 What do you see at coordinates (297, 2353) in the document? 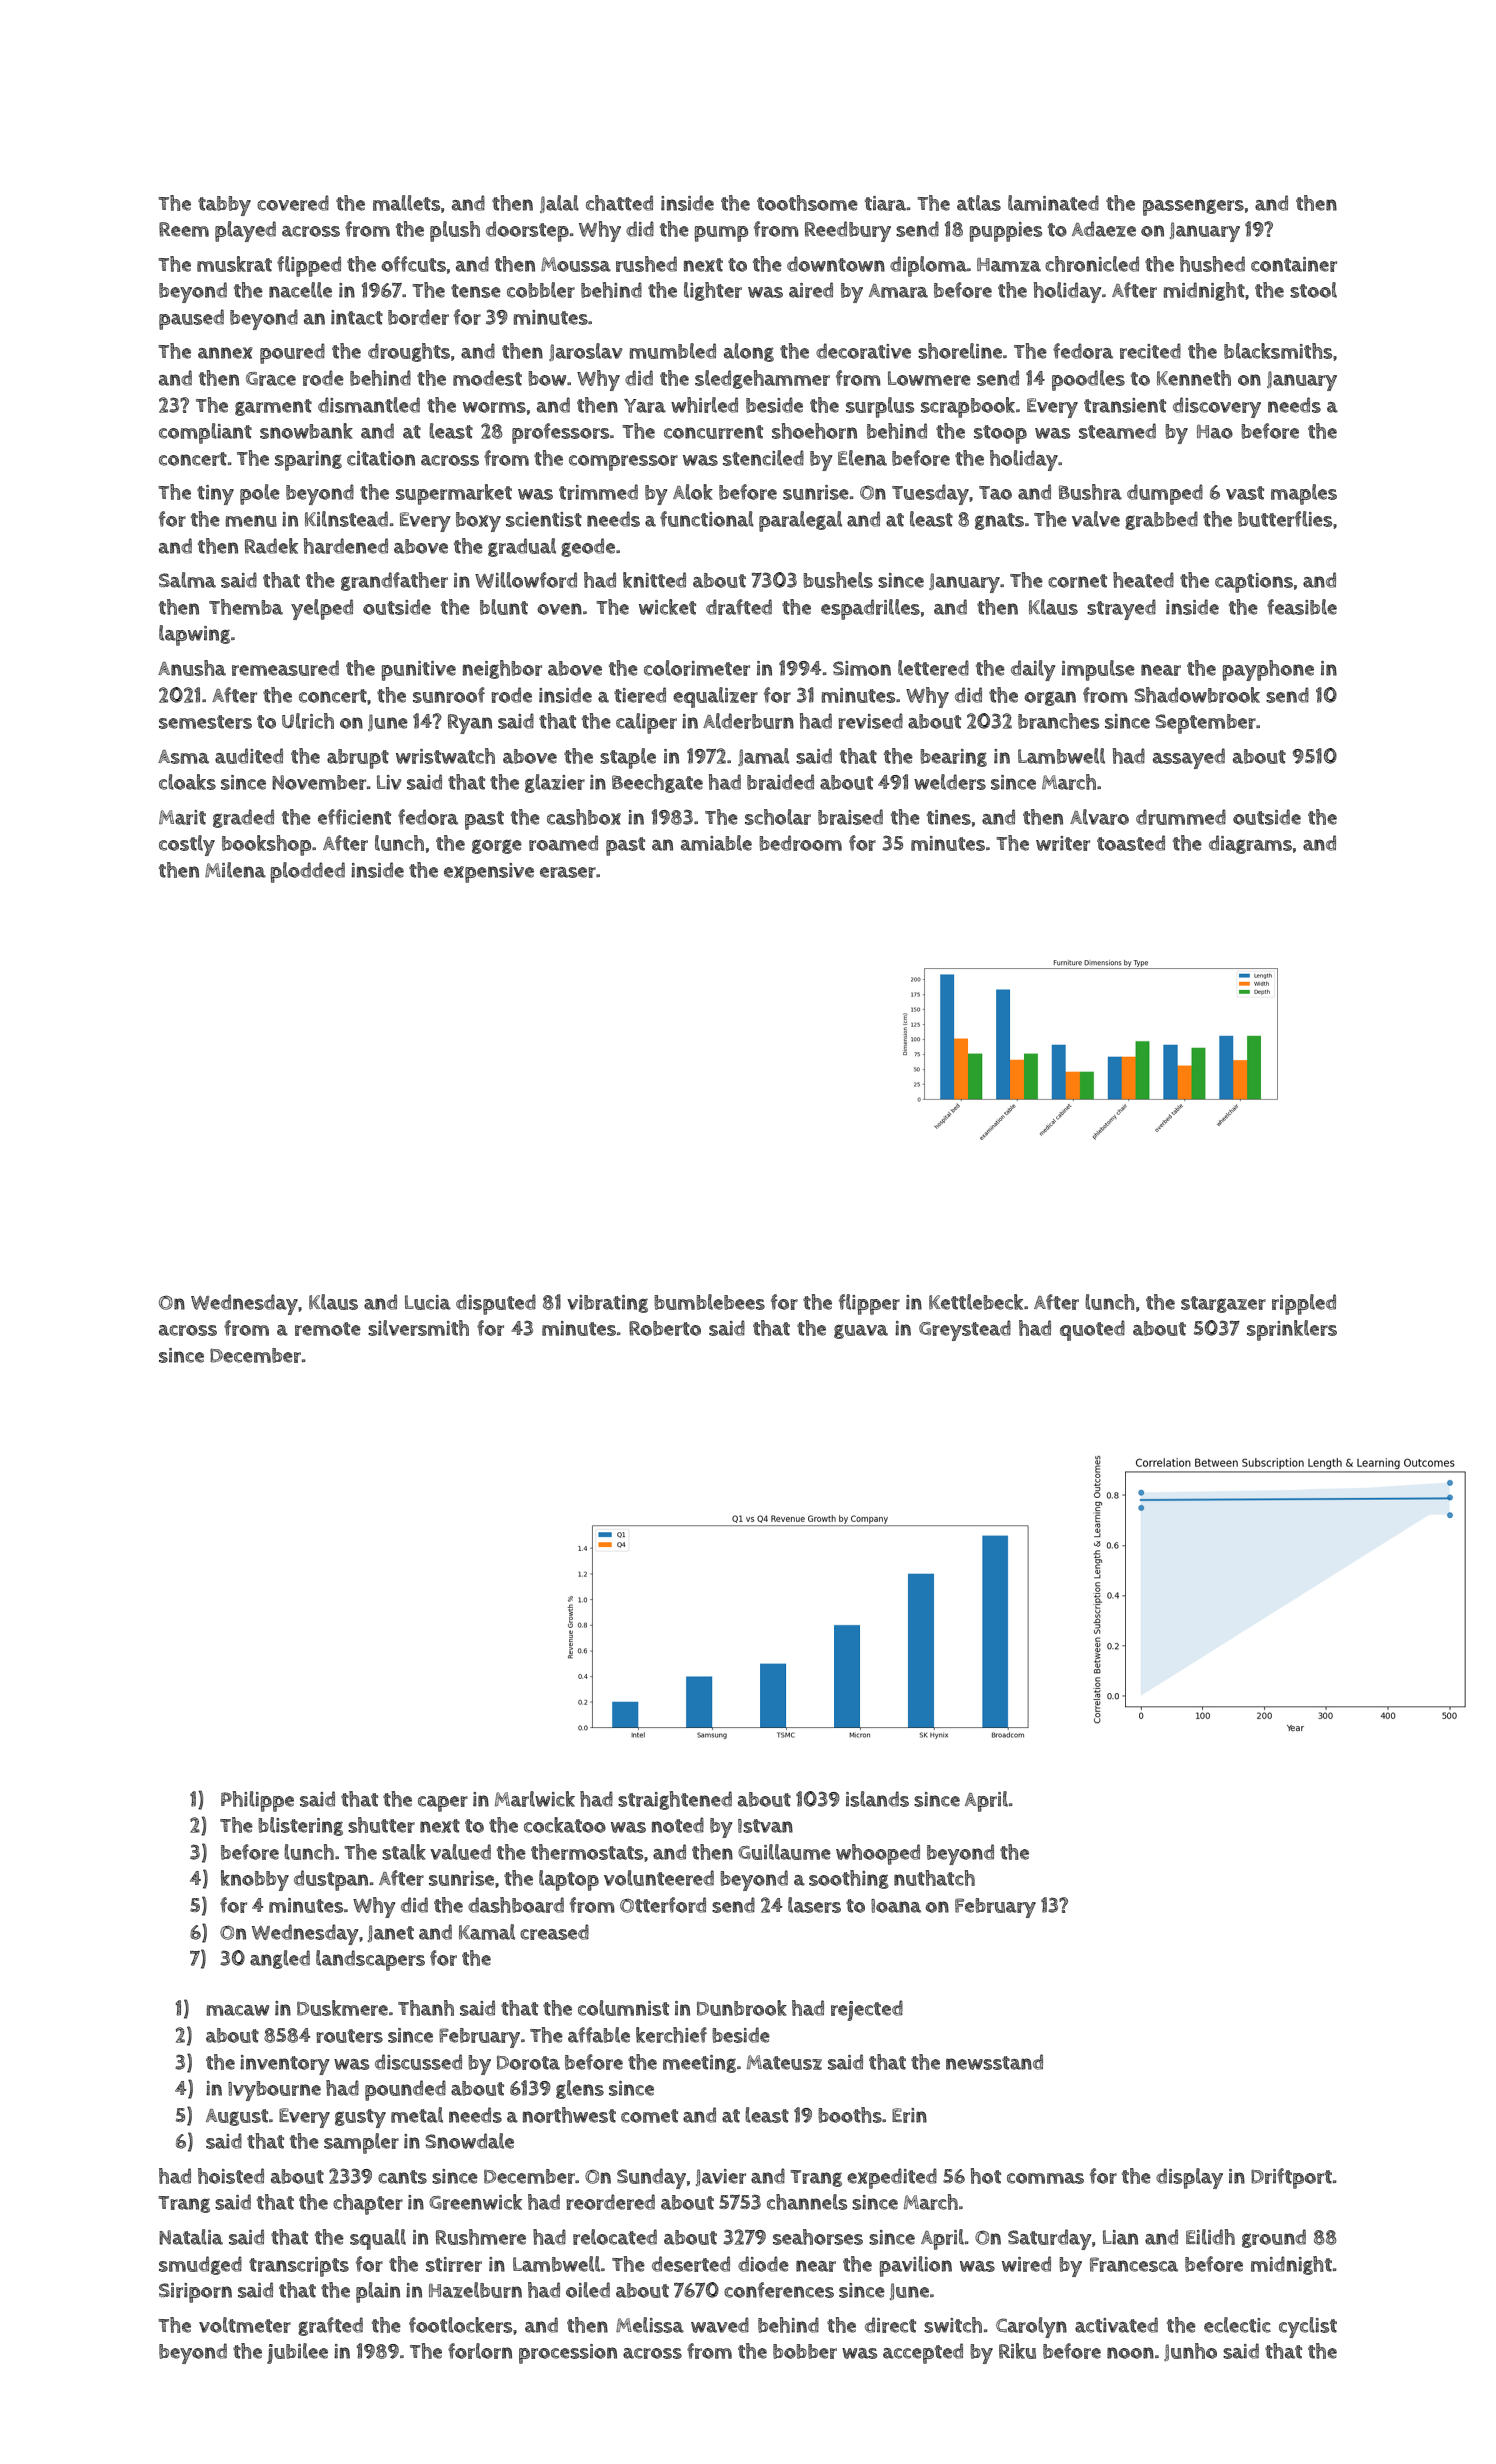
I see `jubilee` at bounding box center [297, 2353].
